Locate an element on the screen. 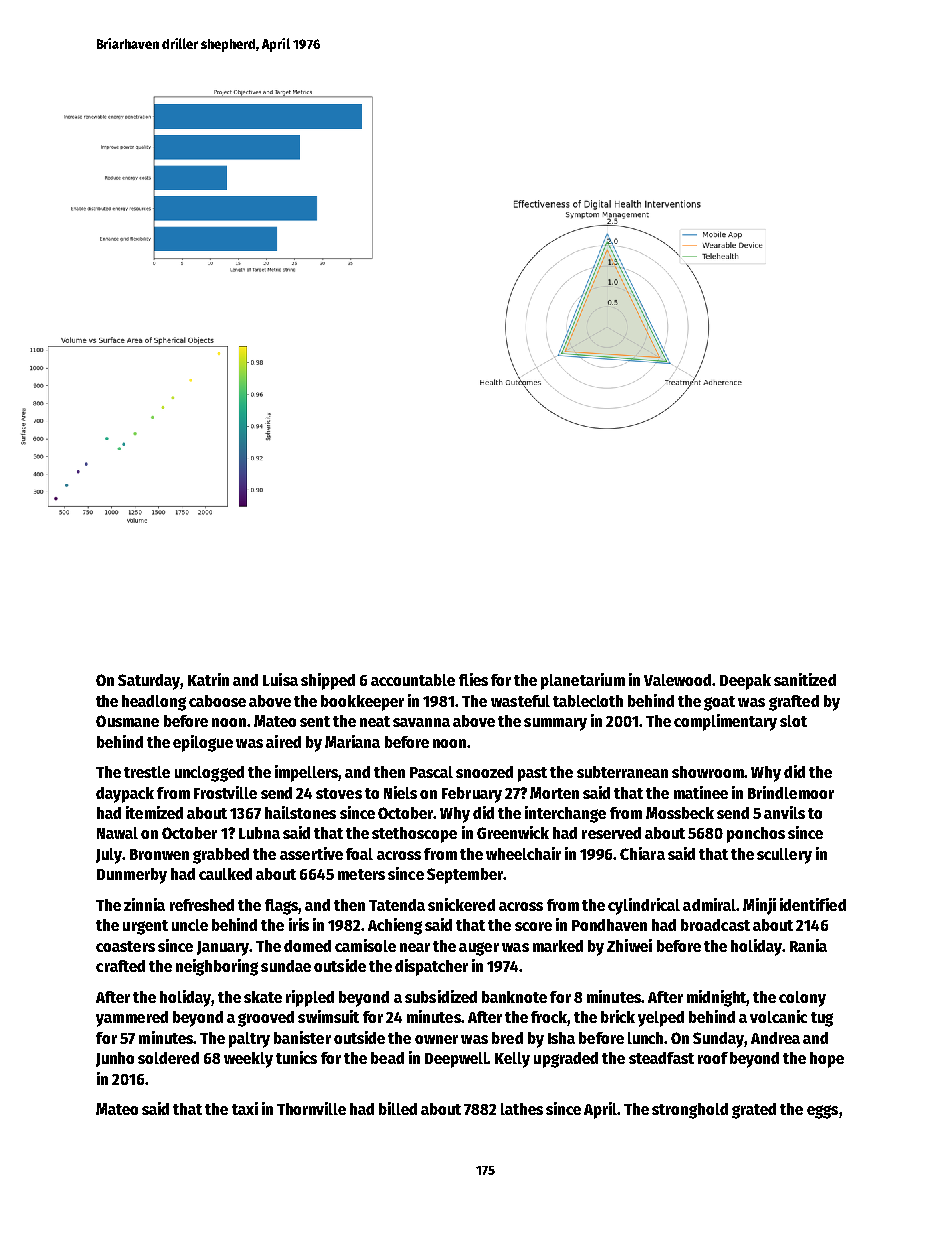  zinnia is located at coordinates (144, 904).
